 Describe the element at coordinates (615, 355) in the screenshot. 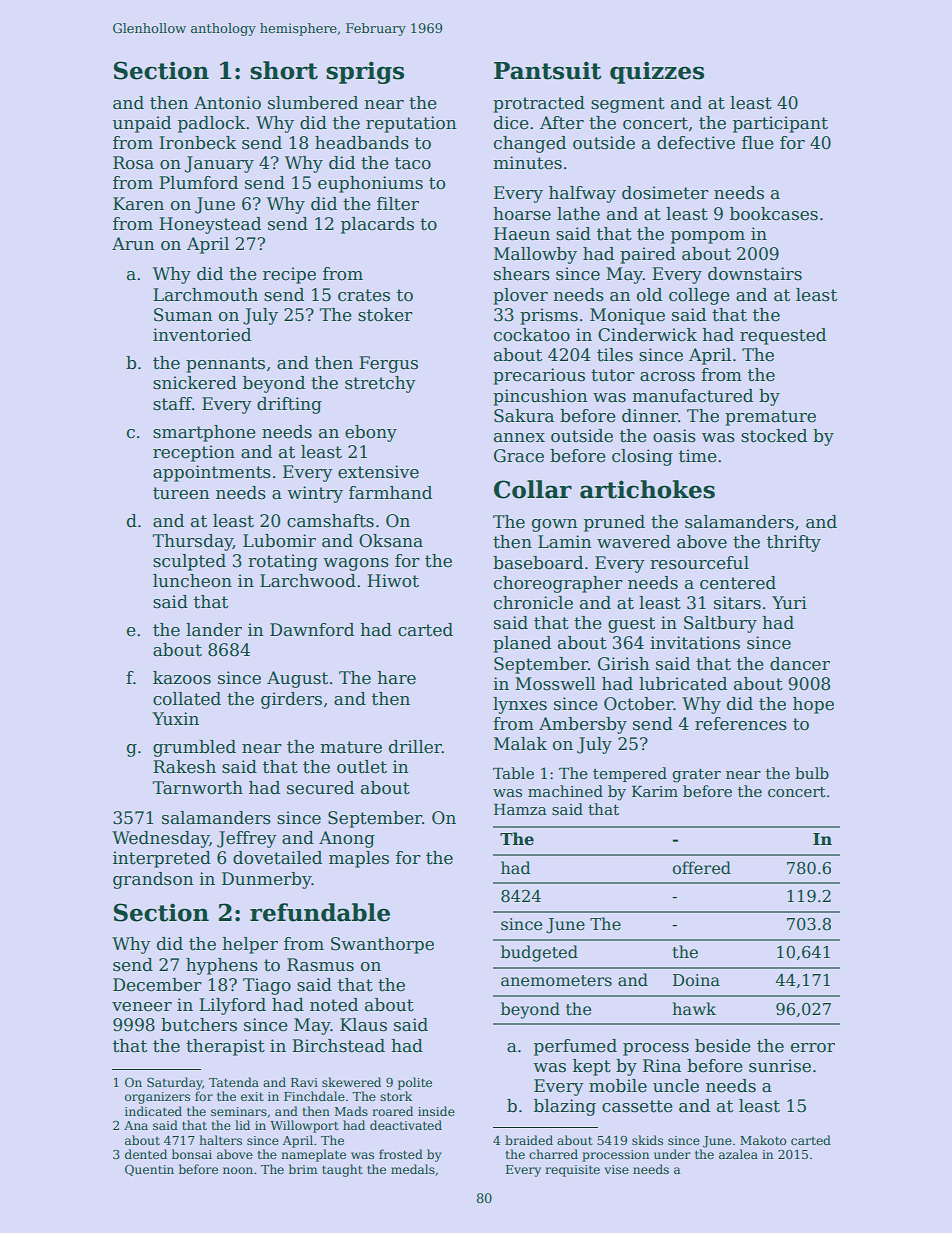

I see `tiles` at that location.
